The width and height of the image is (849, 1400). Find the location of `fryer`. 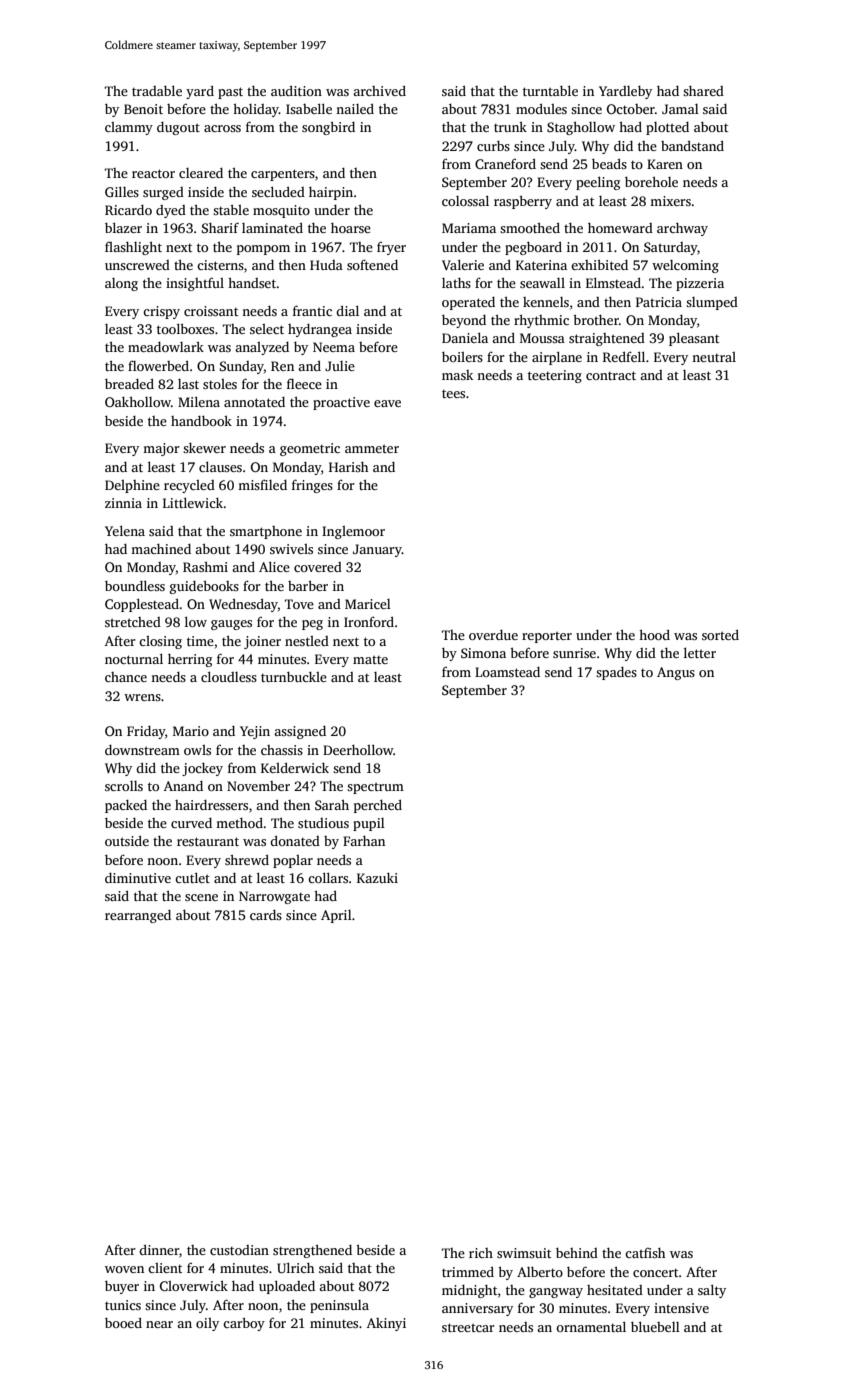

fryer is located at coordinates (391, 248).
